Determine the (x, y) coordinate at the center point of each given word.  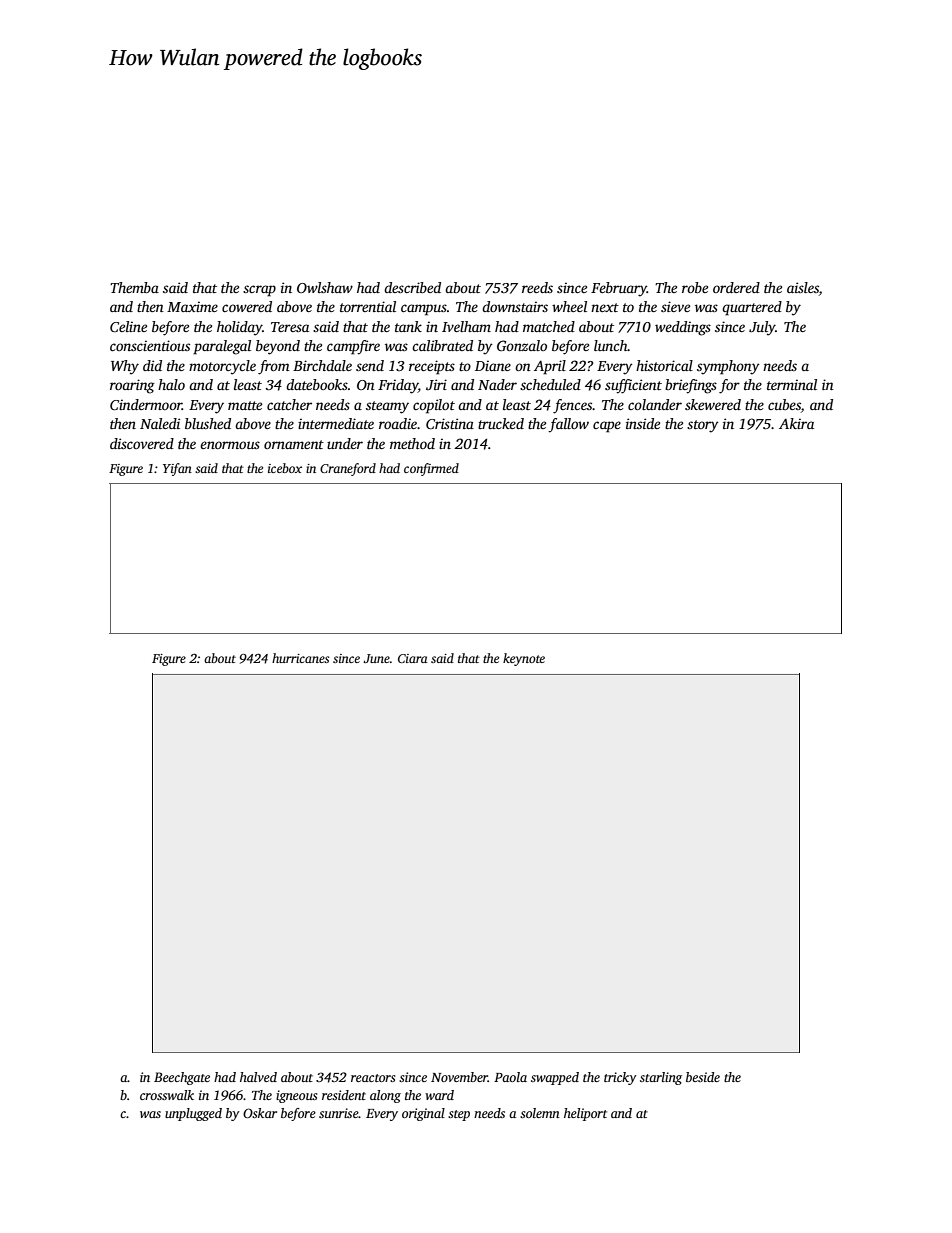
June (376, 658)
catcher (289, 404)
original (423, 1114)
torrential (368, 306)
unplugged (193, 1114)
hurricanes (300, 658)
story (703, 426)
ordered (736, 287)
